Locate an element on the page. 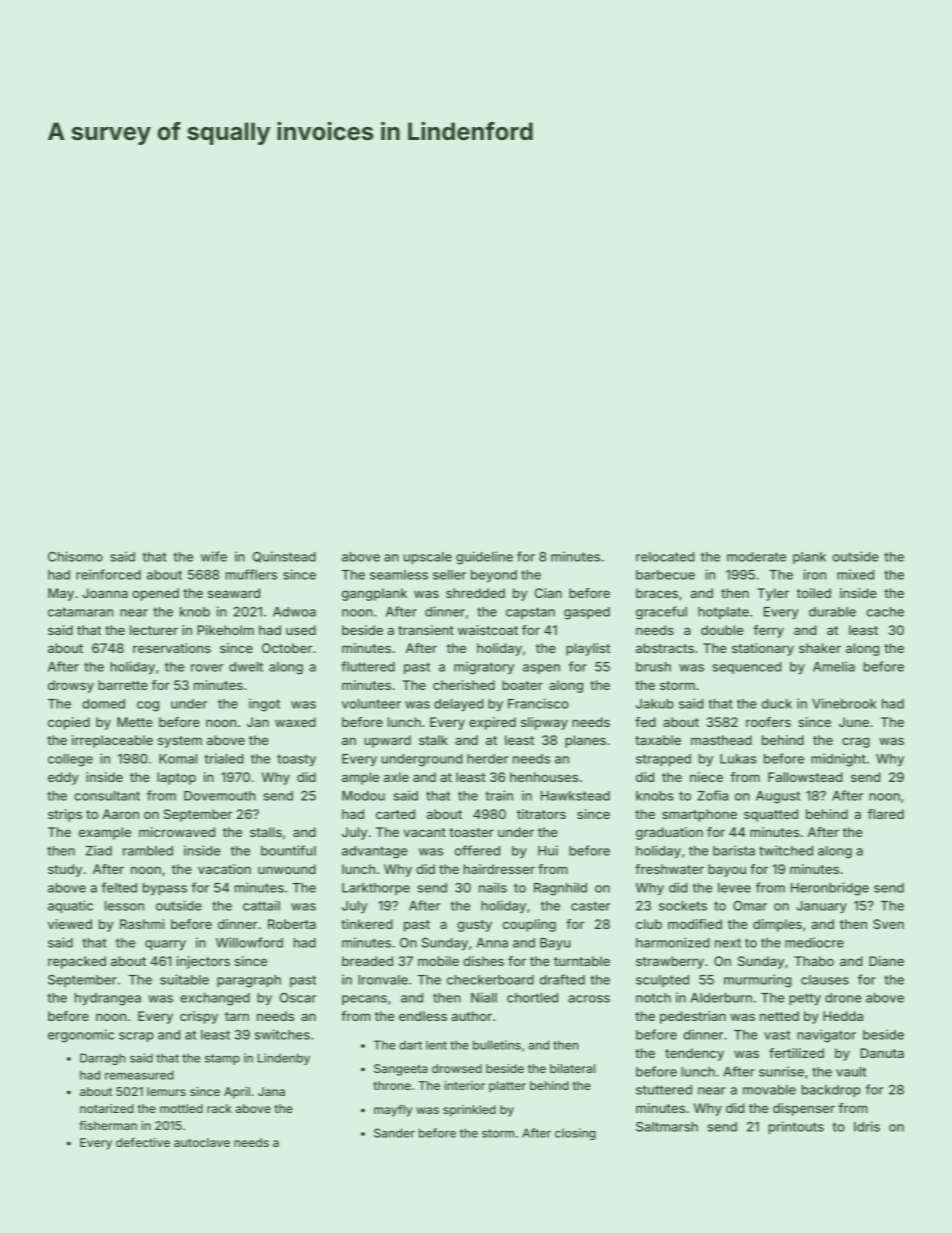 Image resolution: width=952 pixels, height=1233 pixels. mediocre is located at coordinates (814, 942).
